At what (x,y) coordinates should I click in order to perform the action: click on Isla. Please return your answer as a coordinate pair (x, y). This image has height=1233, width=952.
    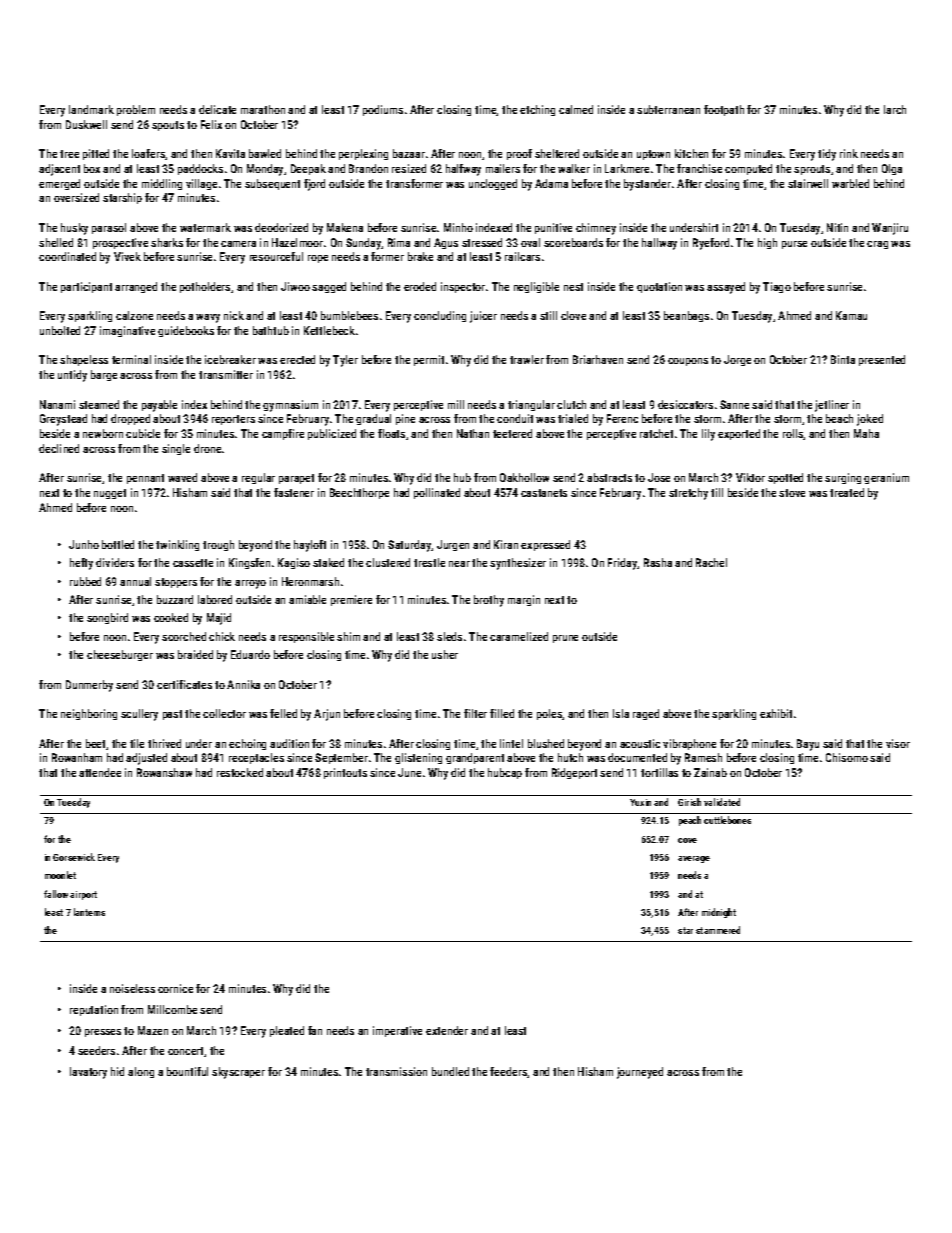
    Looking at the image, I should click on (621, 713).
